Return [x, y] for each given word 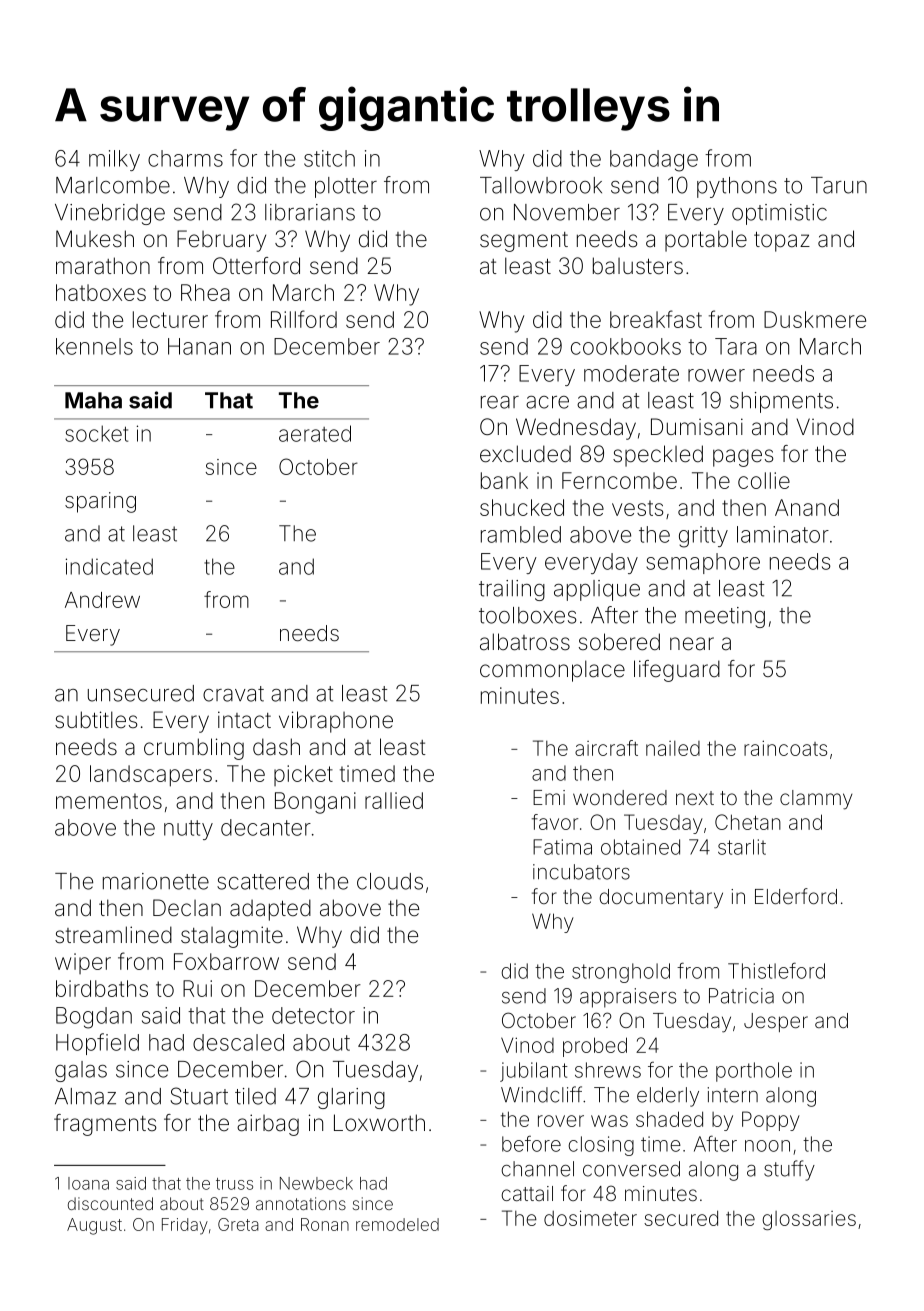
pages [743, 458]
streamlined [113, 935]
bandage [654, 161]
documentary [661, 899]
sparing [100, 502]
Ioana [88, 1183]
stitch [329, 158]
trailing [512, 590]
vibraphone [336, 722]
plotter [346, 187]
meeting [725, 617]
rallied [394, 800]
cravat [233, 694]
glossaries [809, 1220]
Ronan [325, 1224]
